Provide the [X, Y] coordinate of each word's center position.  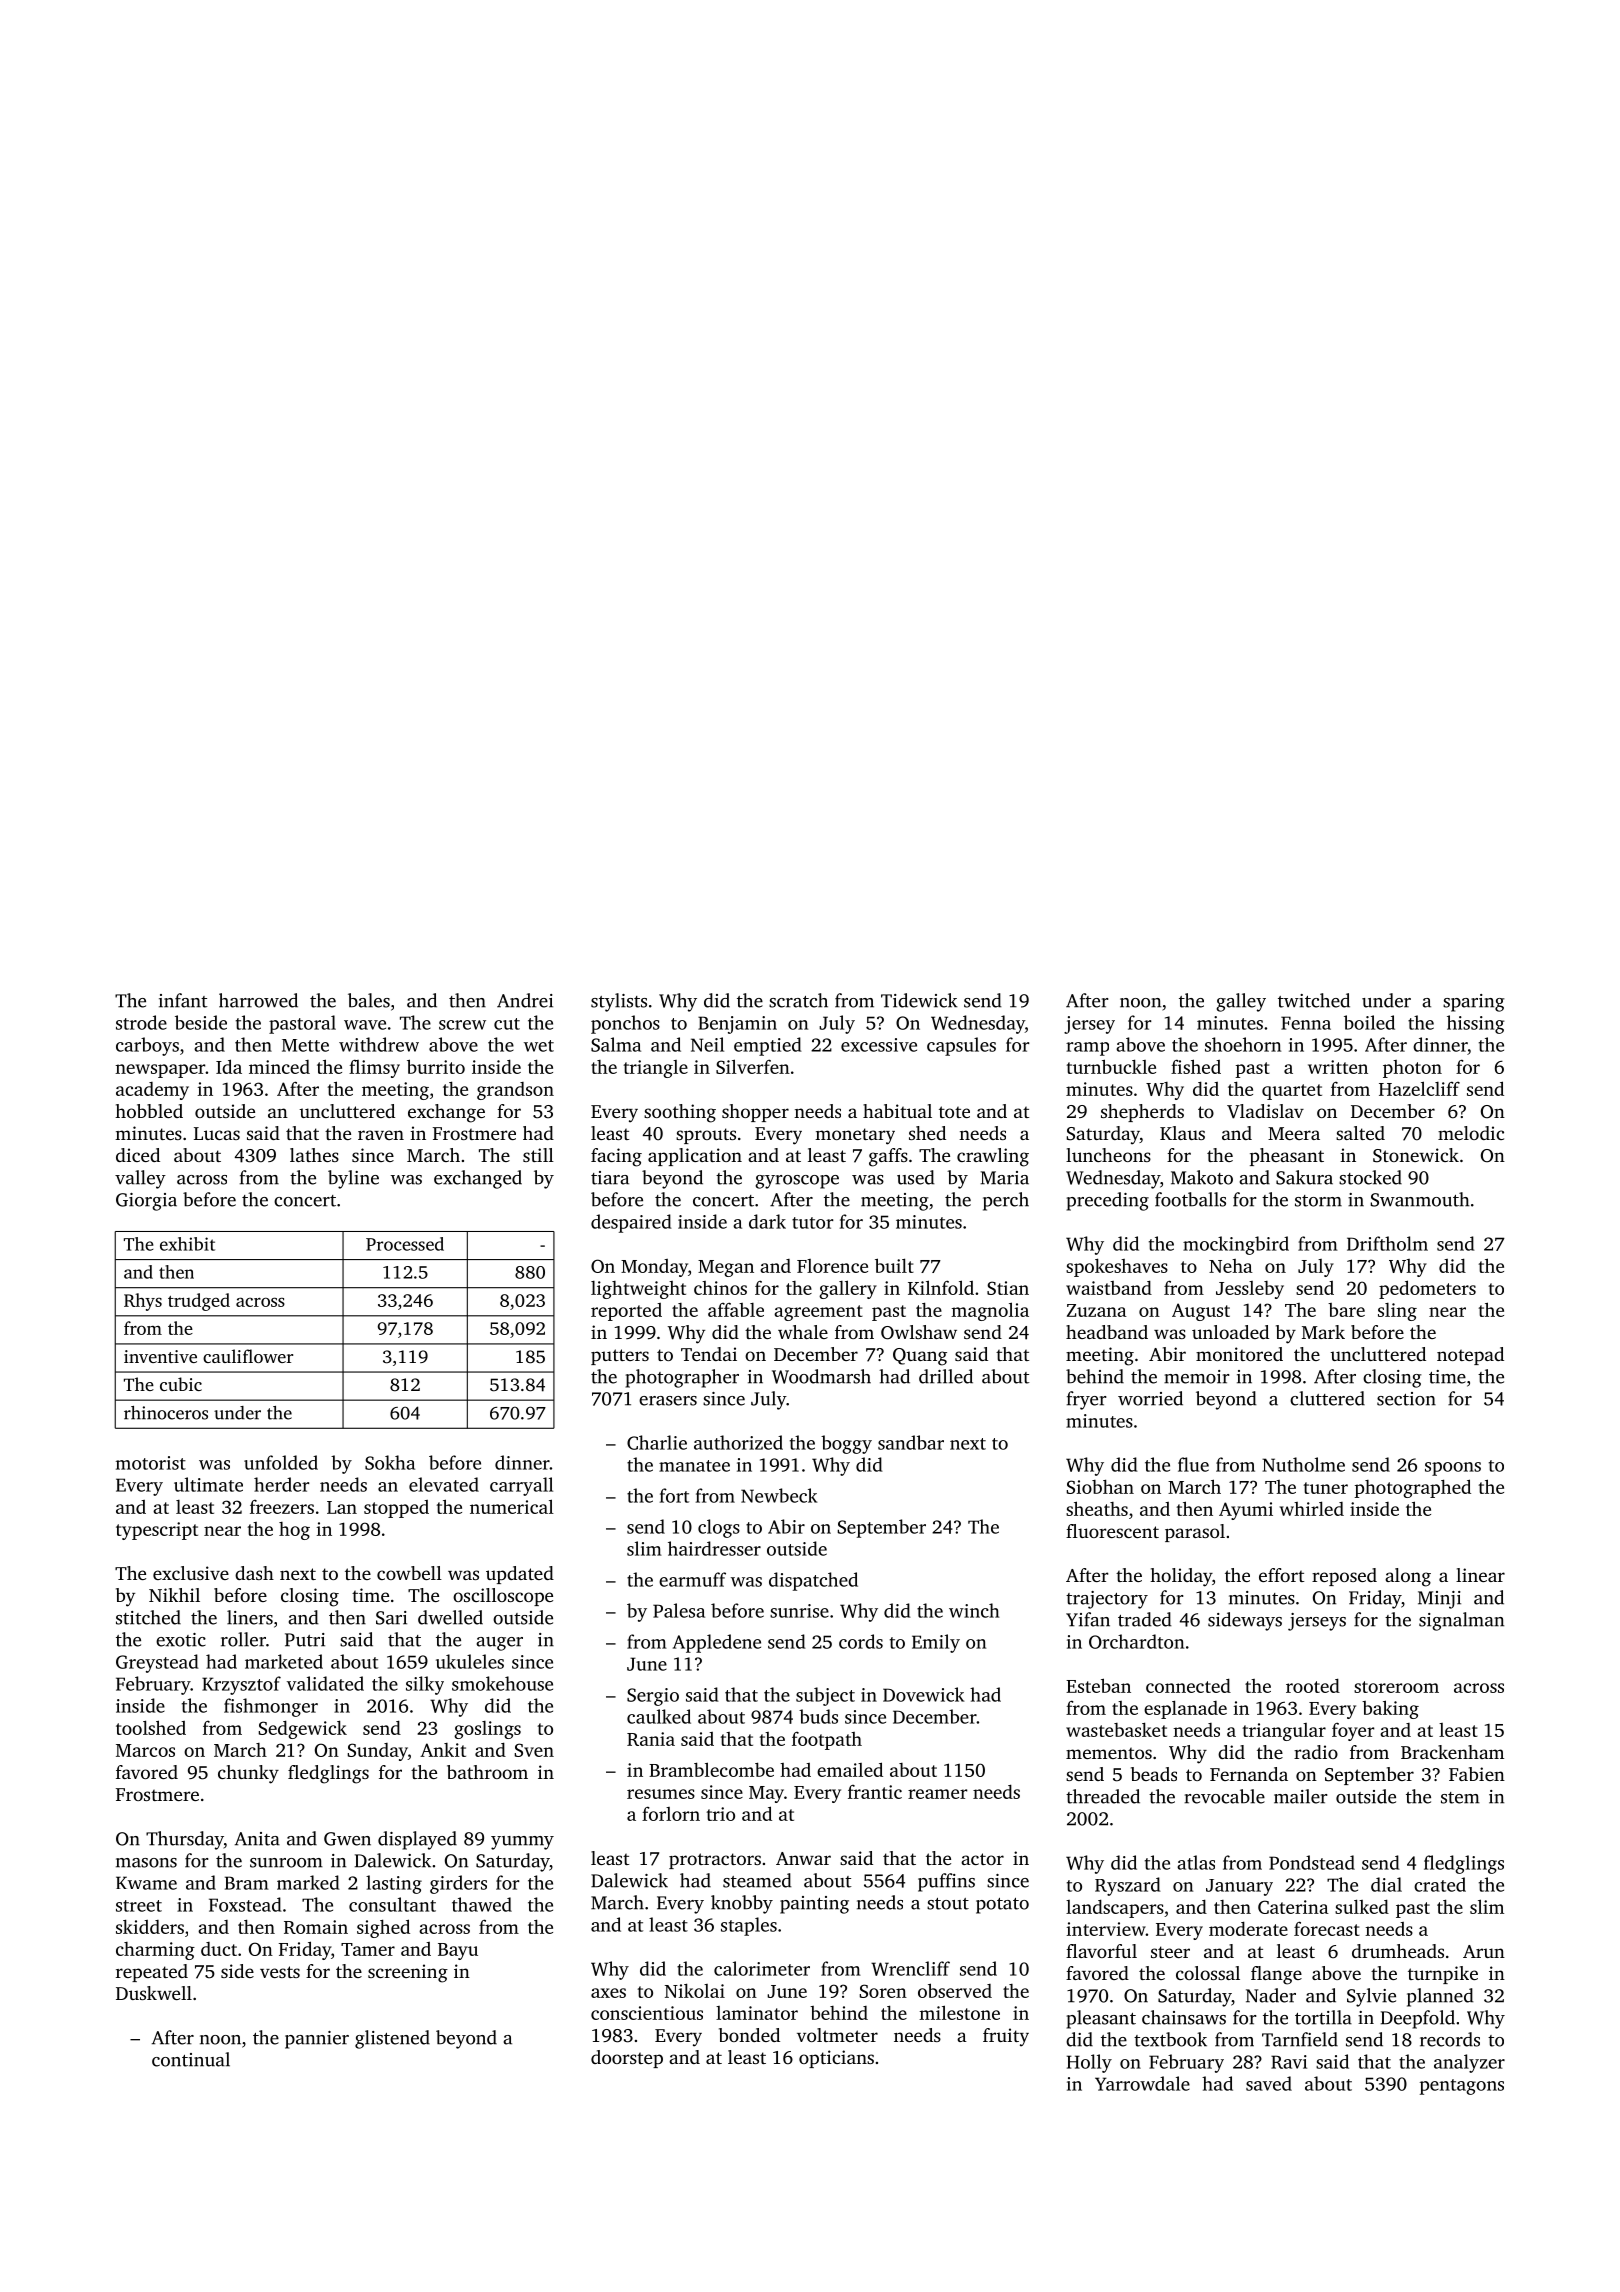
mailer [1301, 1796]
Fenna [1306, 1023]
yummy [522, 1843]
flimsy [374, 1068]
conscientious [647, 2013]
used [916, 1177]
